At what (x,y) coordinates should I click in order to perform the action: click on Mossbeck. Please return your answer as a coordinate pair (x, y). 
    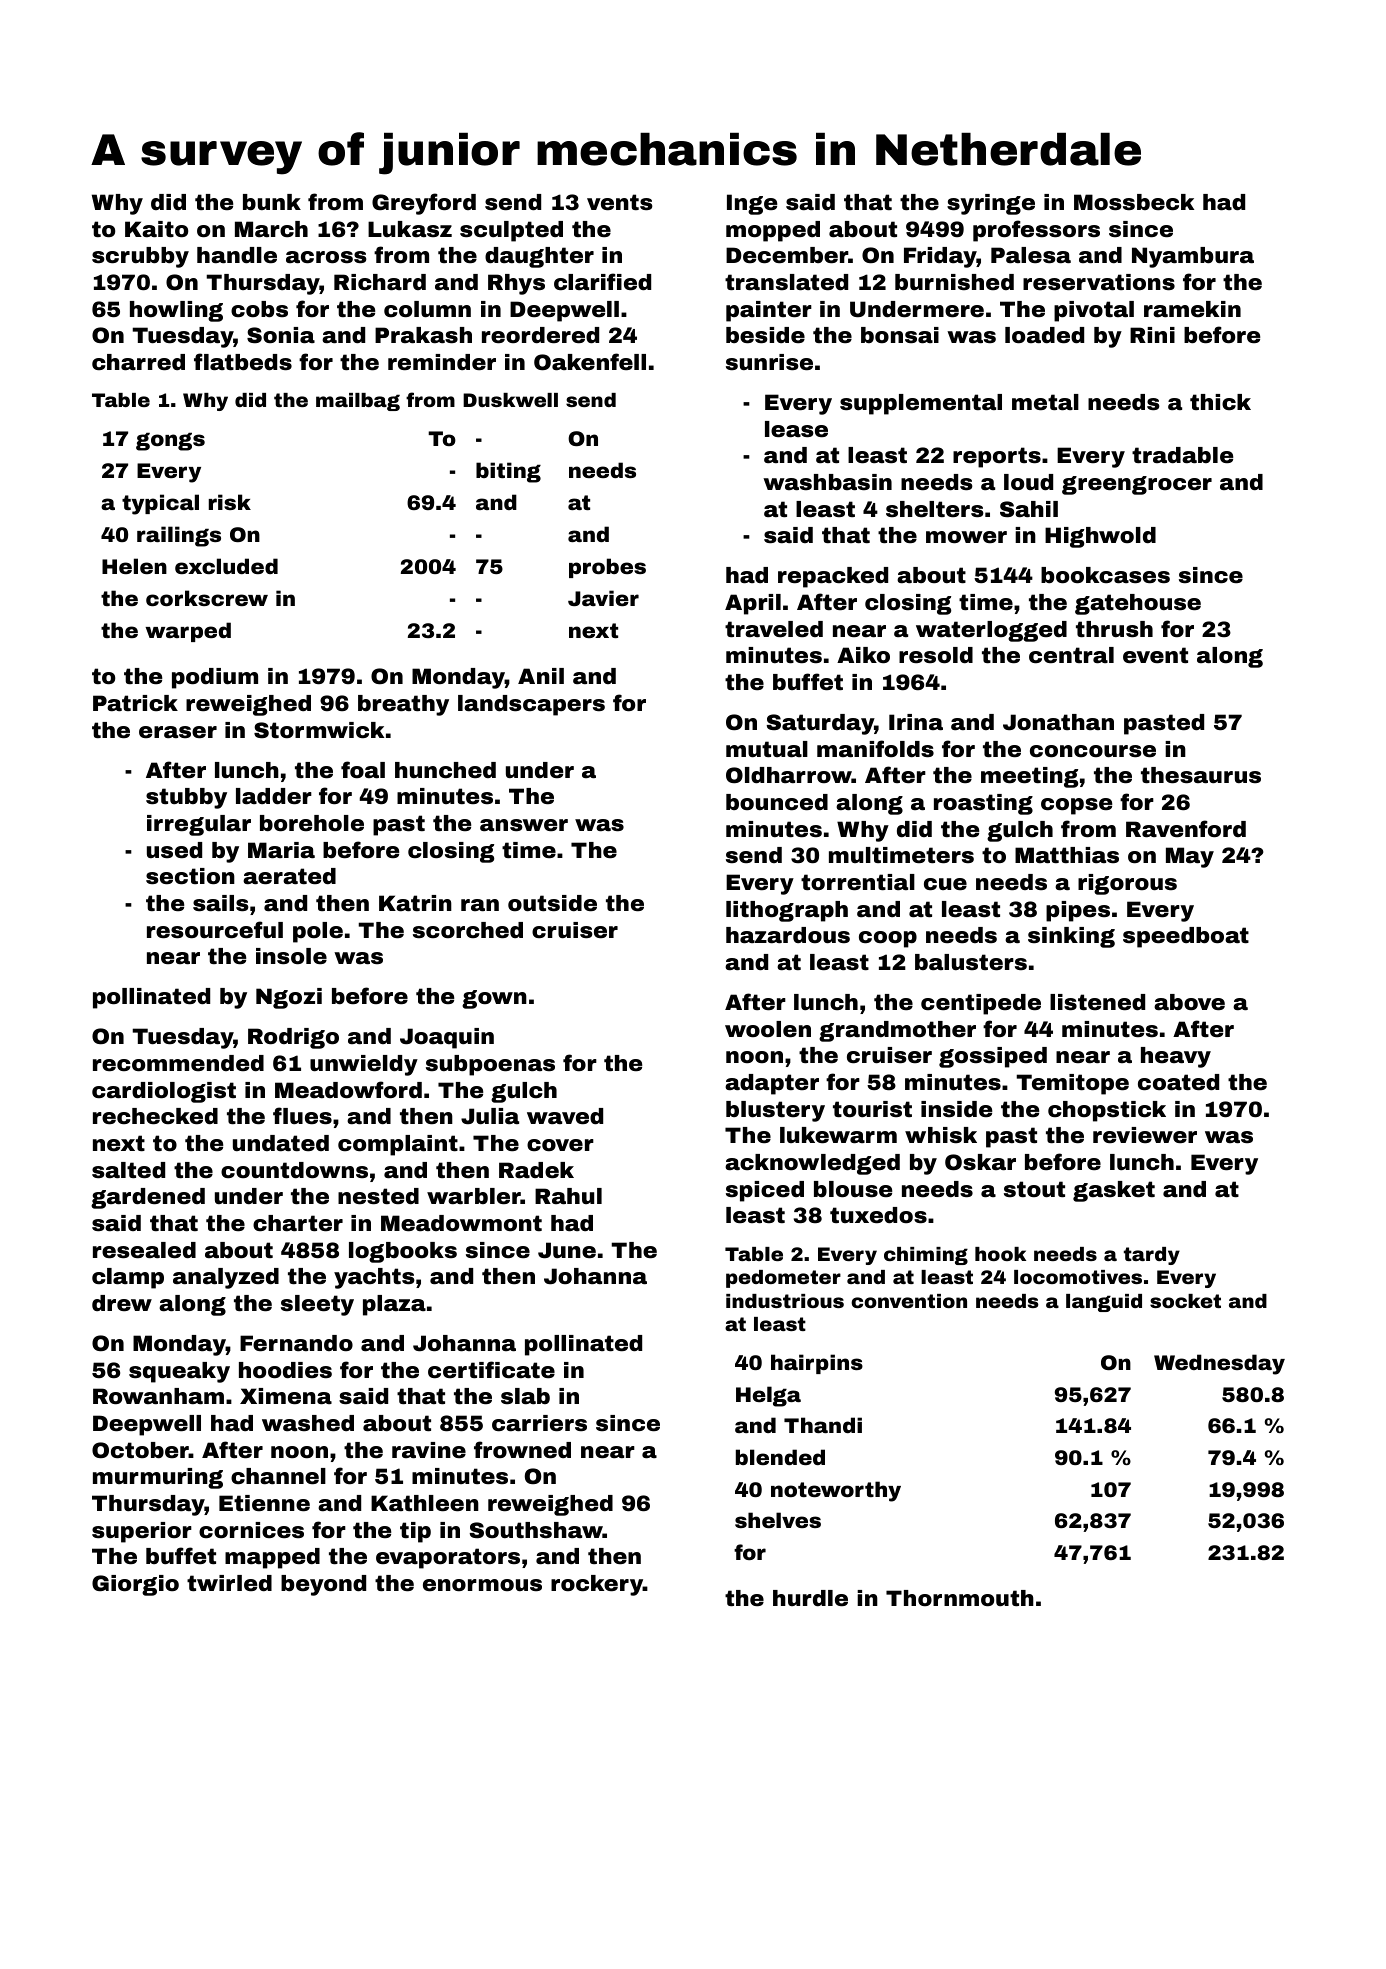
    Looking at the image, I should click on (1134, 202).
